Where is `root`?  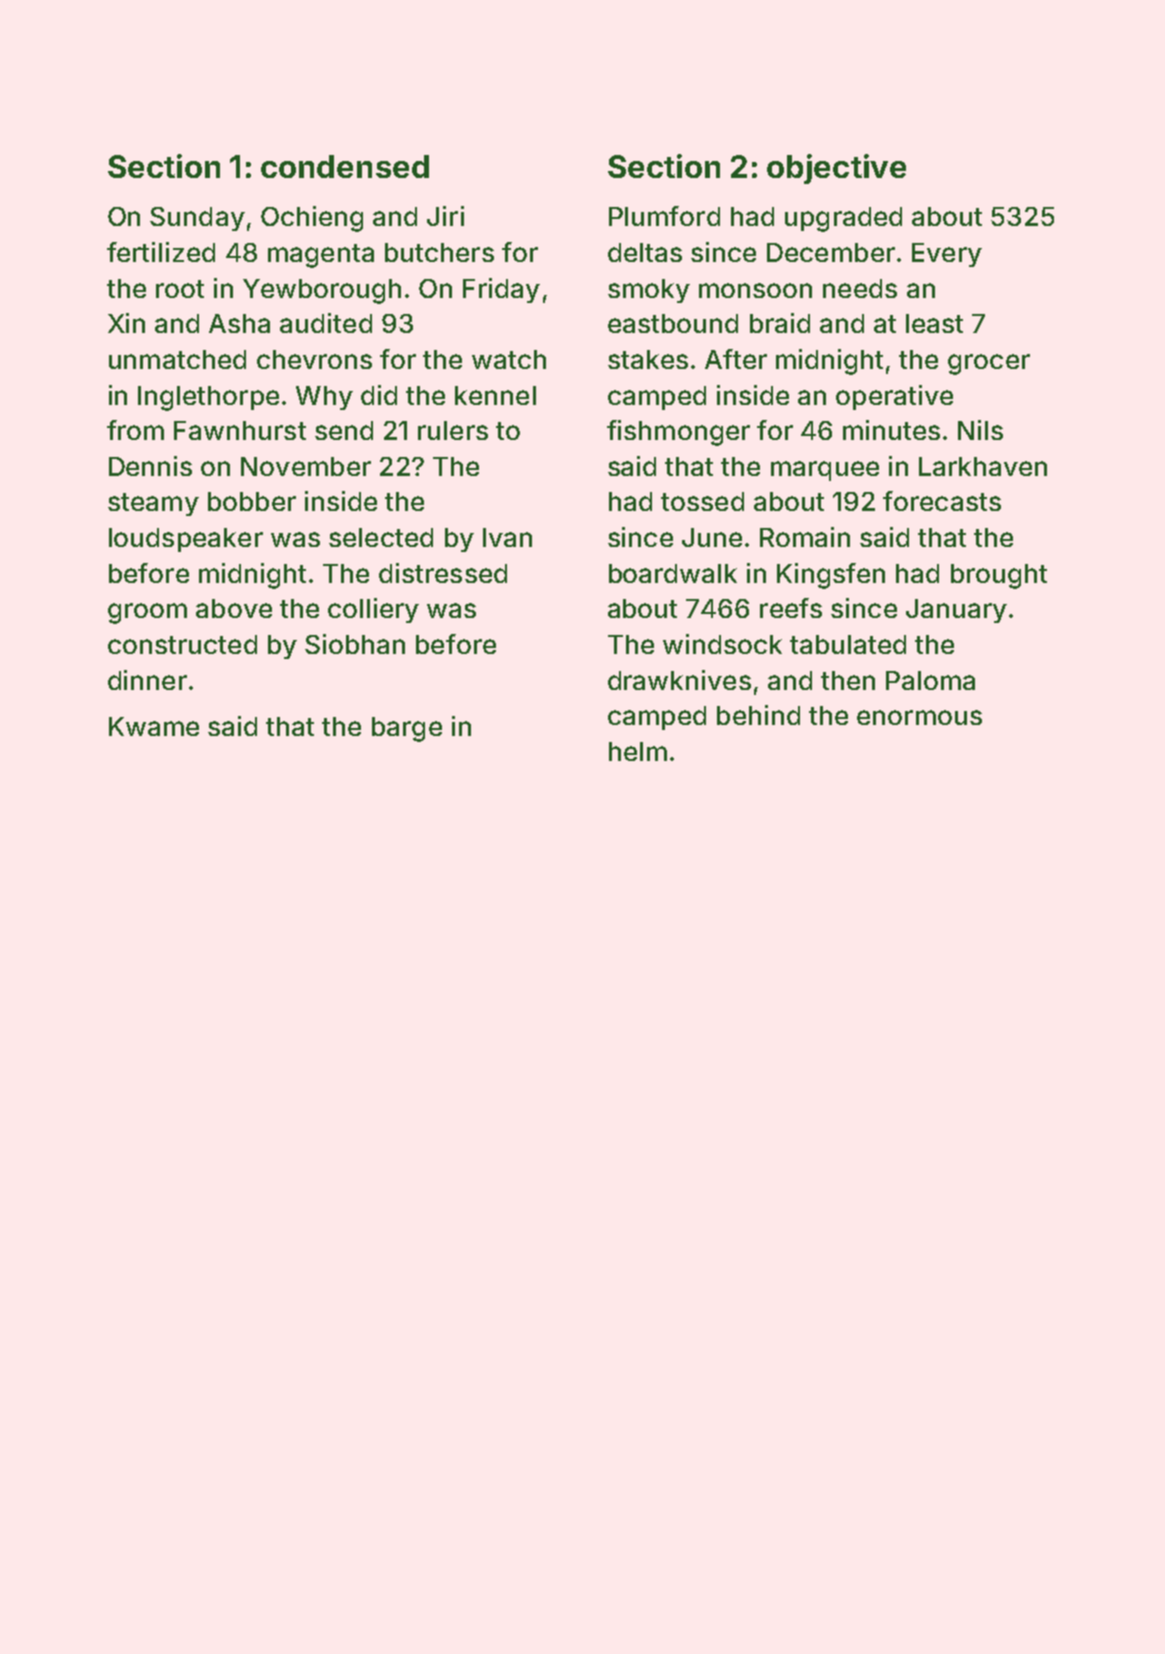 root is located at coordinates (180, 289).
